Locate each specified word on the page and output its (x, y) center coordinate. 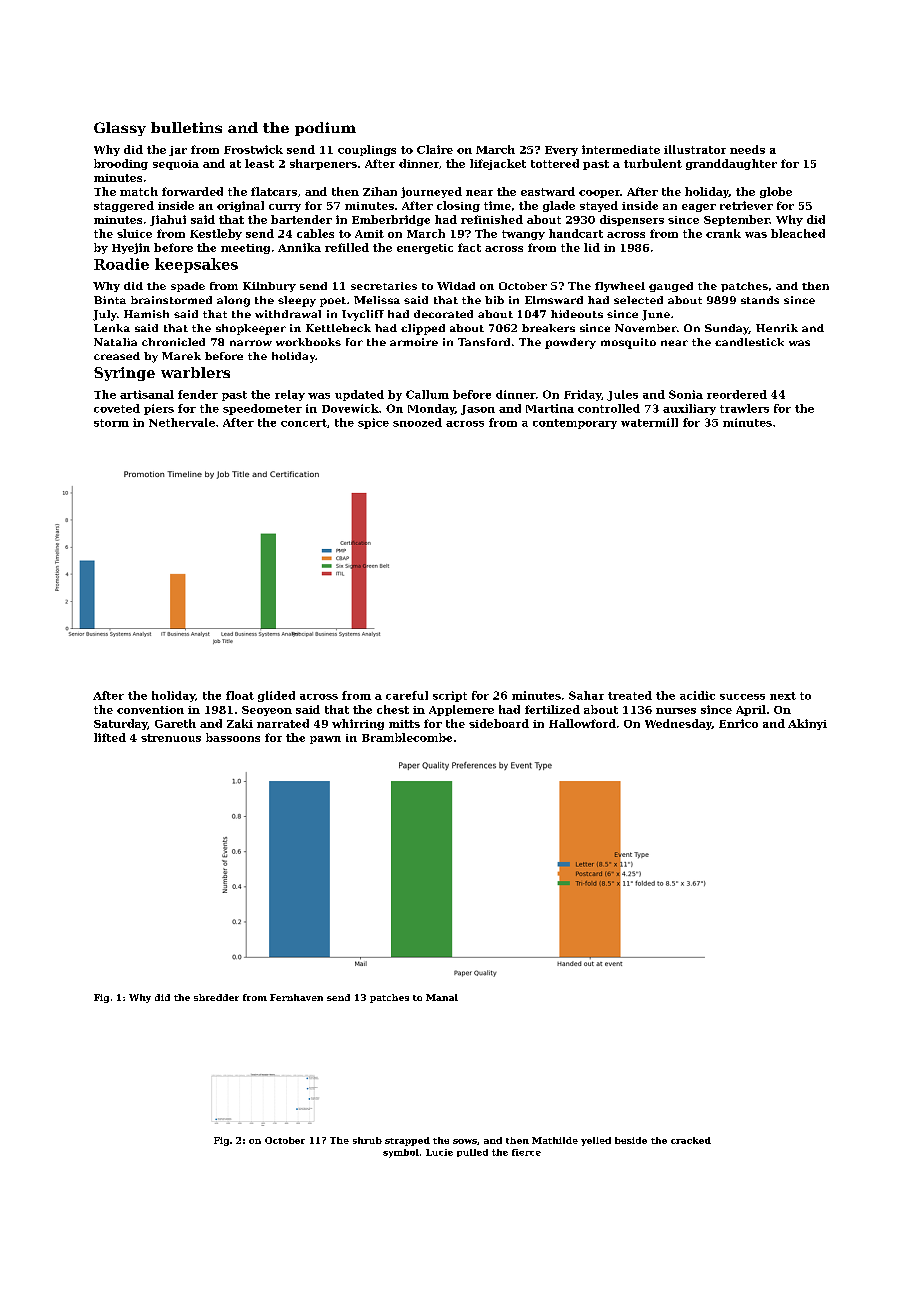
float (240, 695)
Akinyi (807, 724)
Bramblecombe (407, 737)
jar (178, 151)
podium (325, 129)
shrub (367, 1140)
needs (747, 149)
